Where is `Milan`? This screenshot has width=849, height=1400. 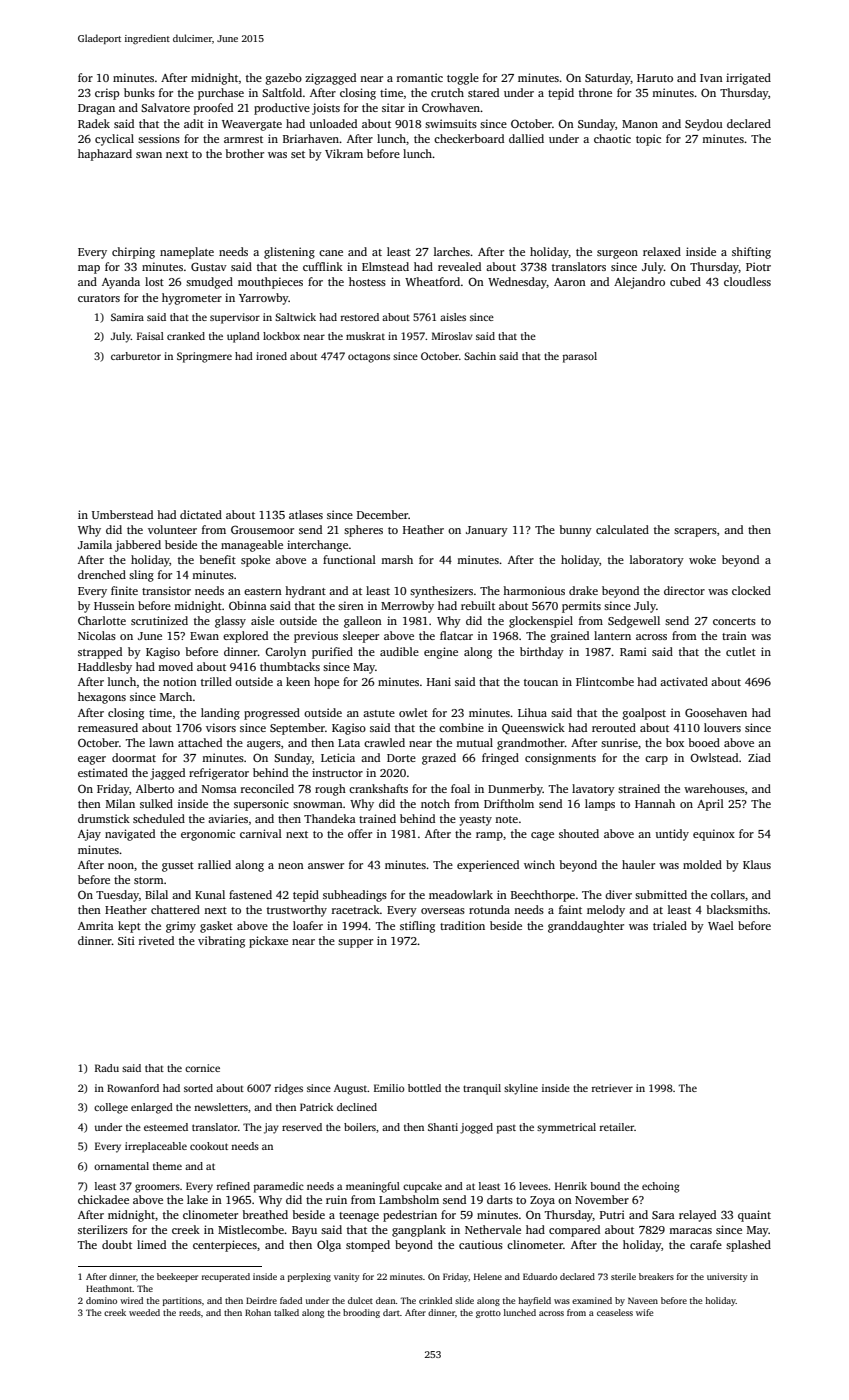 Milan is located at coordinates (120, 803).
